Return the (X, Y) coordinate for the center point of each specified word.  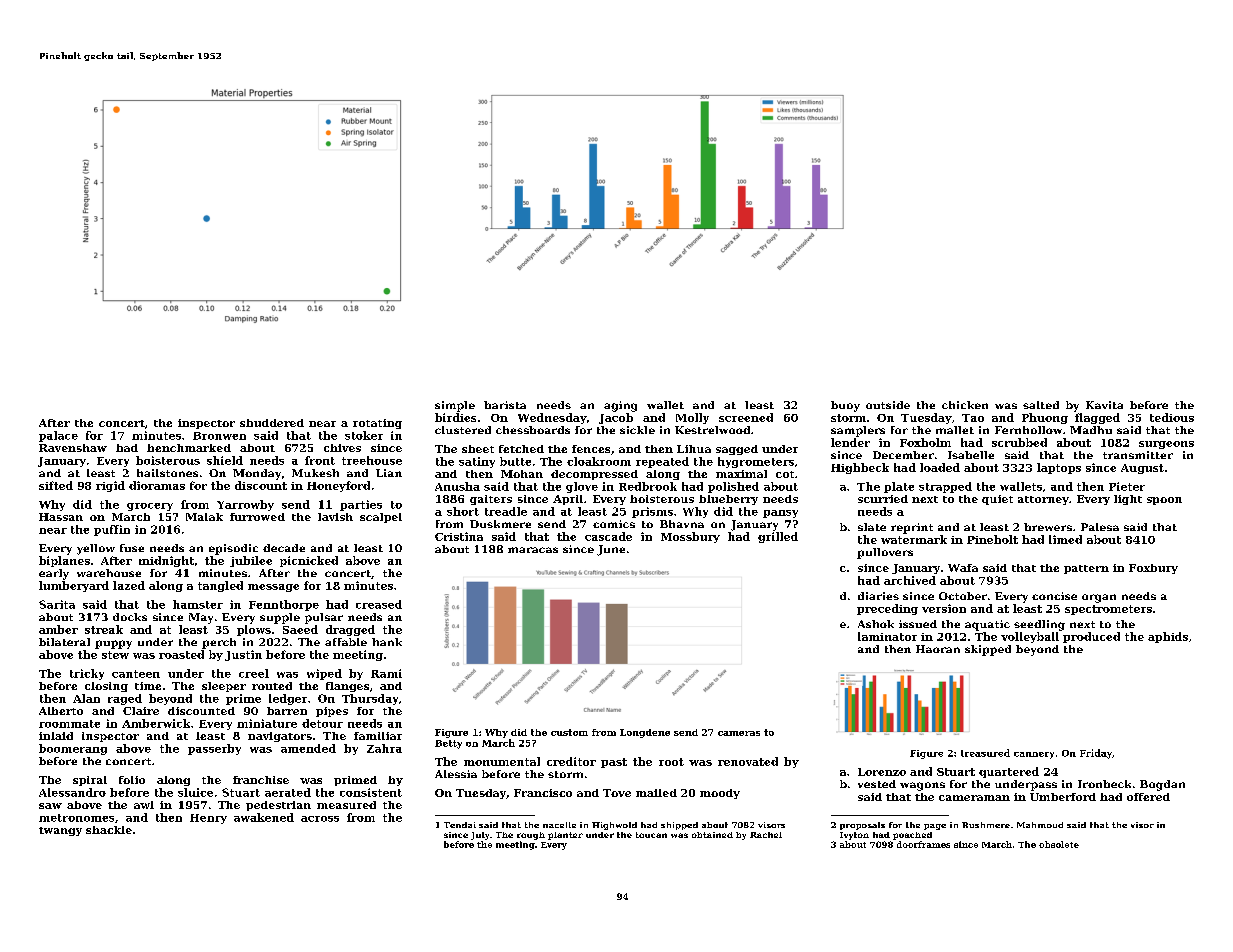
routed (272, 686)
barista (505, 405)
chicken (965, 405)
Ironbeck (1104, 784)
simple (455, 406)
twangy (60, 831)
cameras (739, 733)
